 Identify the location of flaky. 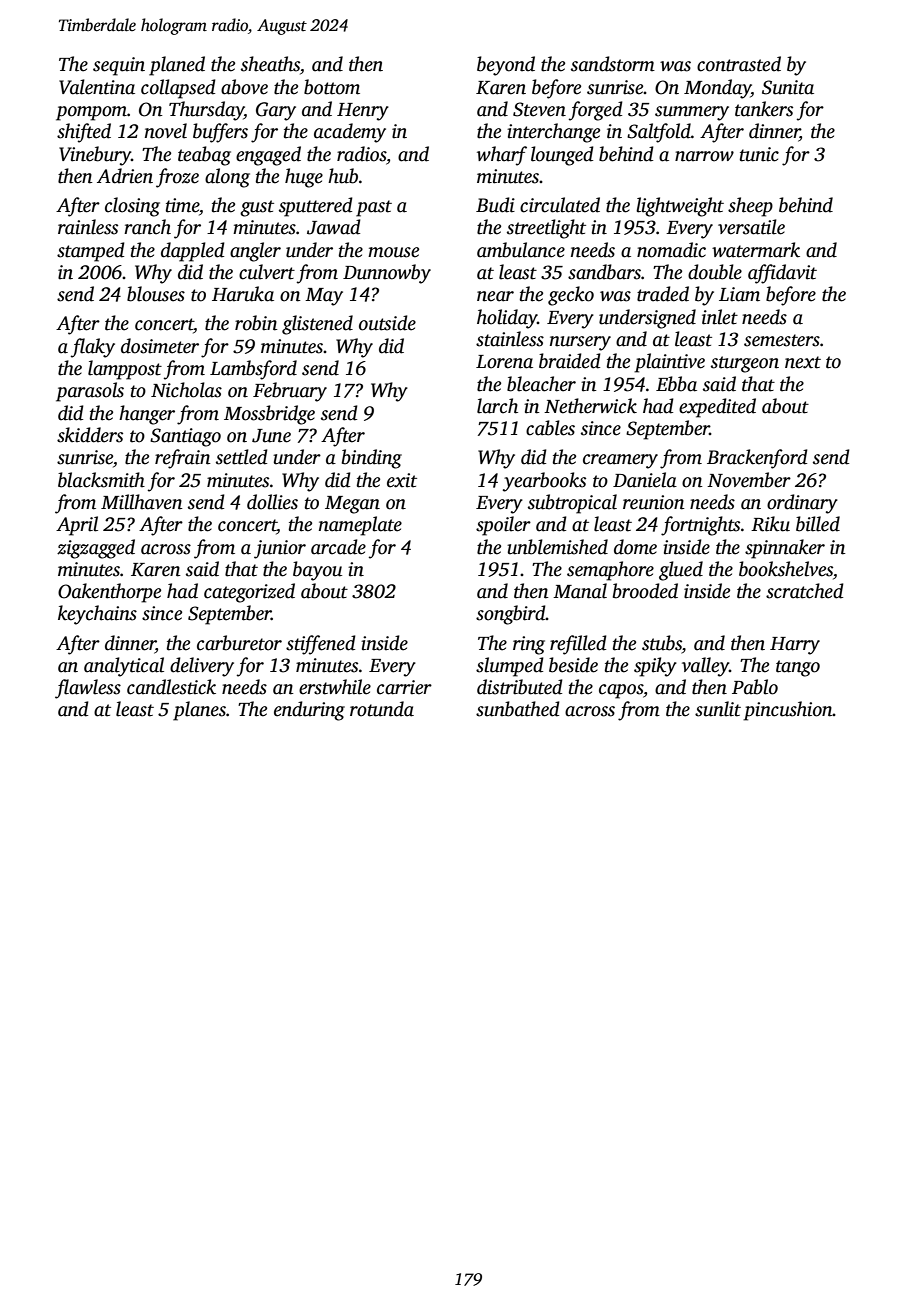
(93, 348).
